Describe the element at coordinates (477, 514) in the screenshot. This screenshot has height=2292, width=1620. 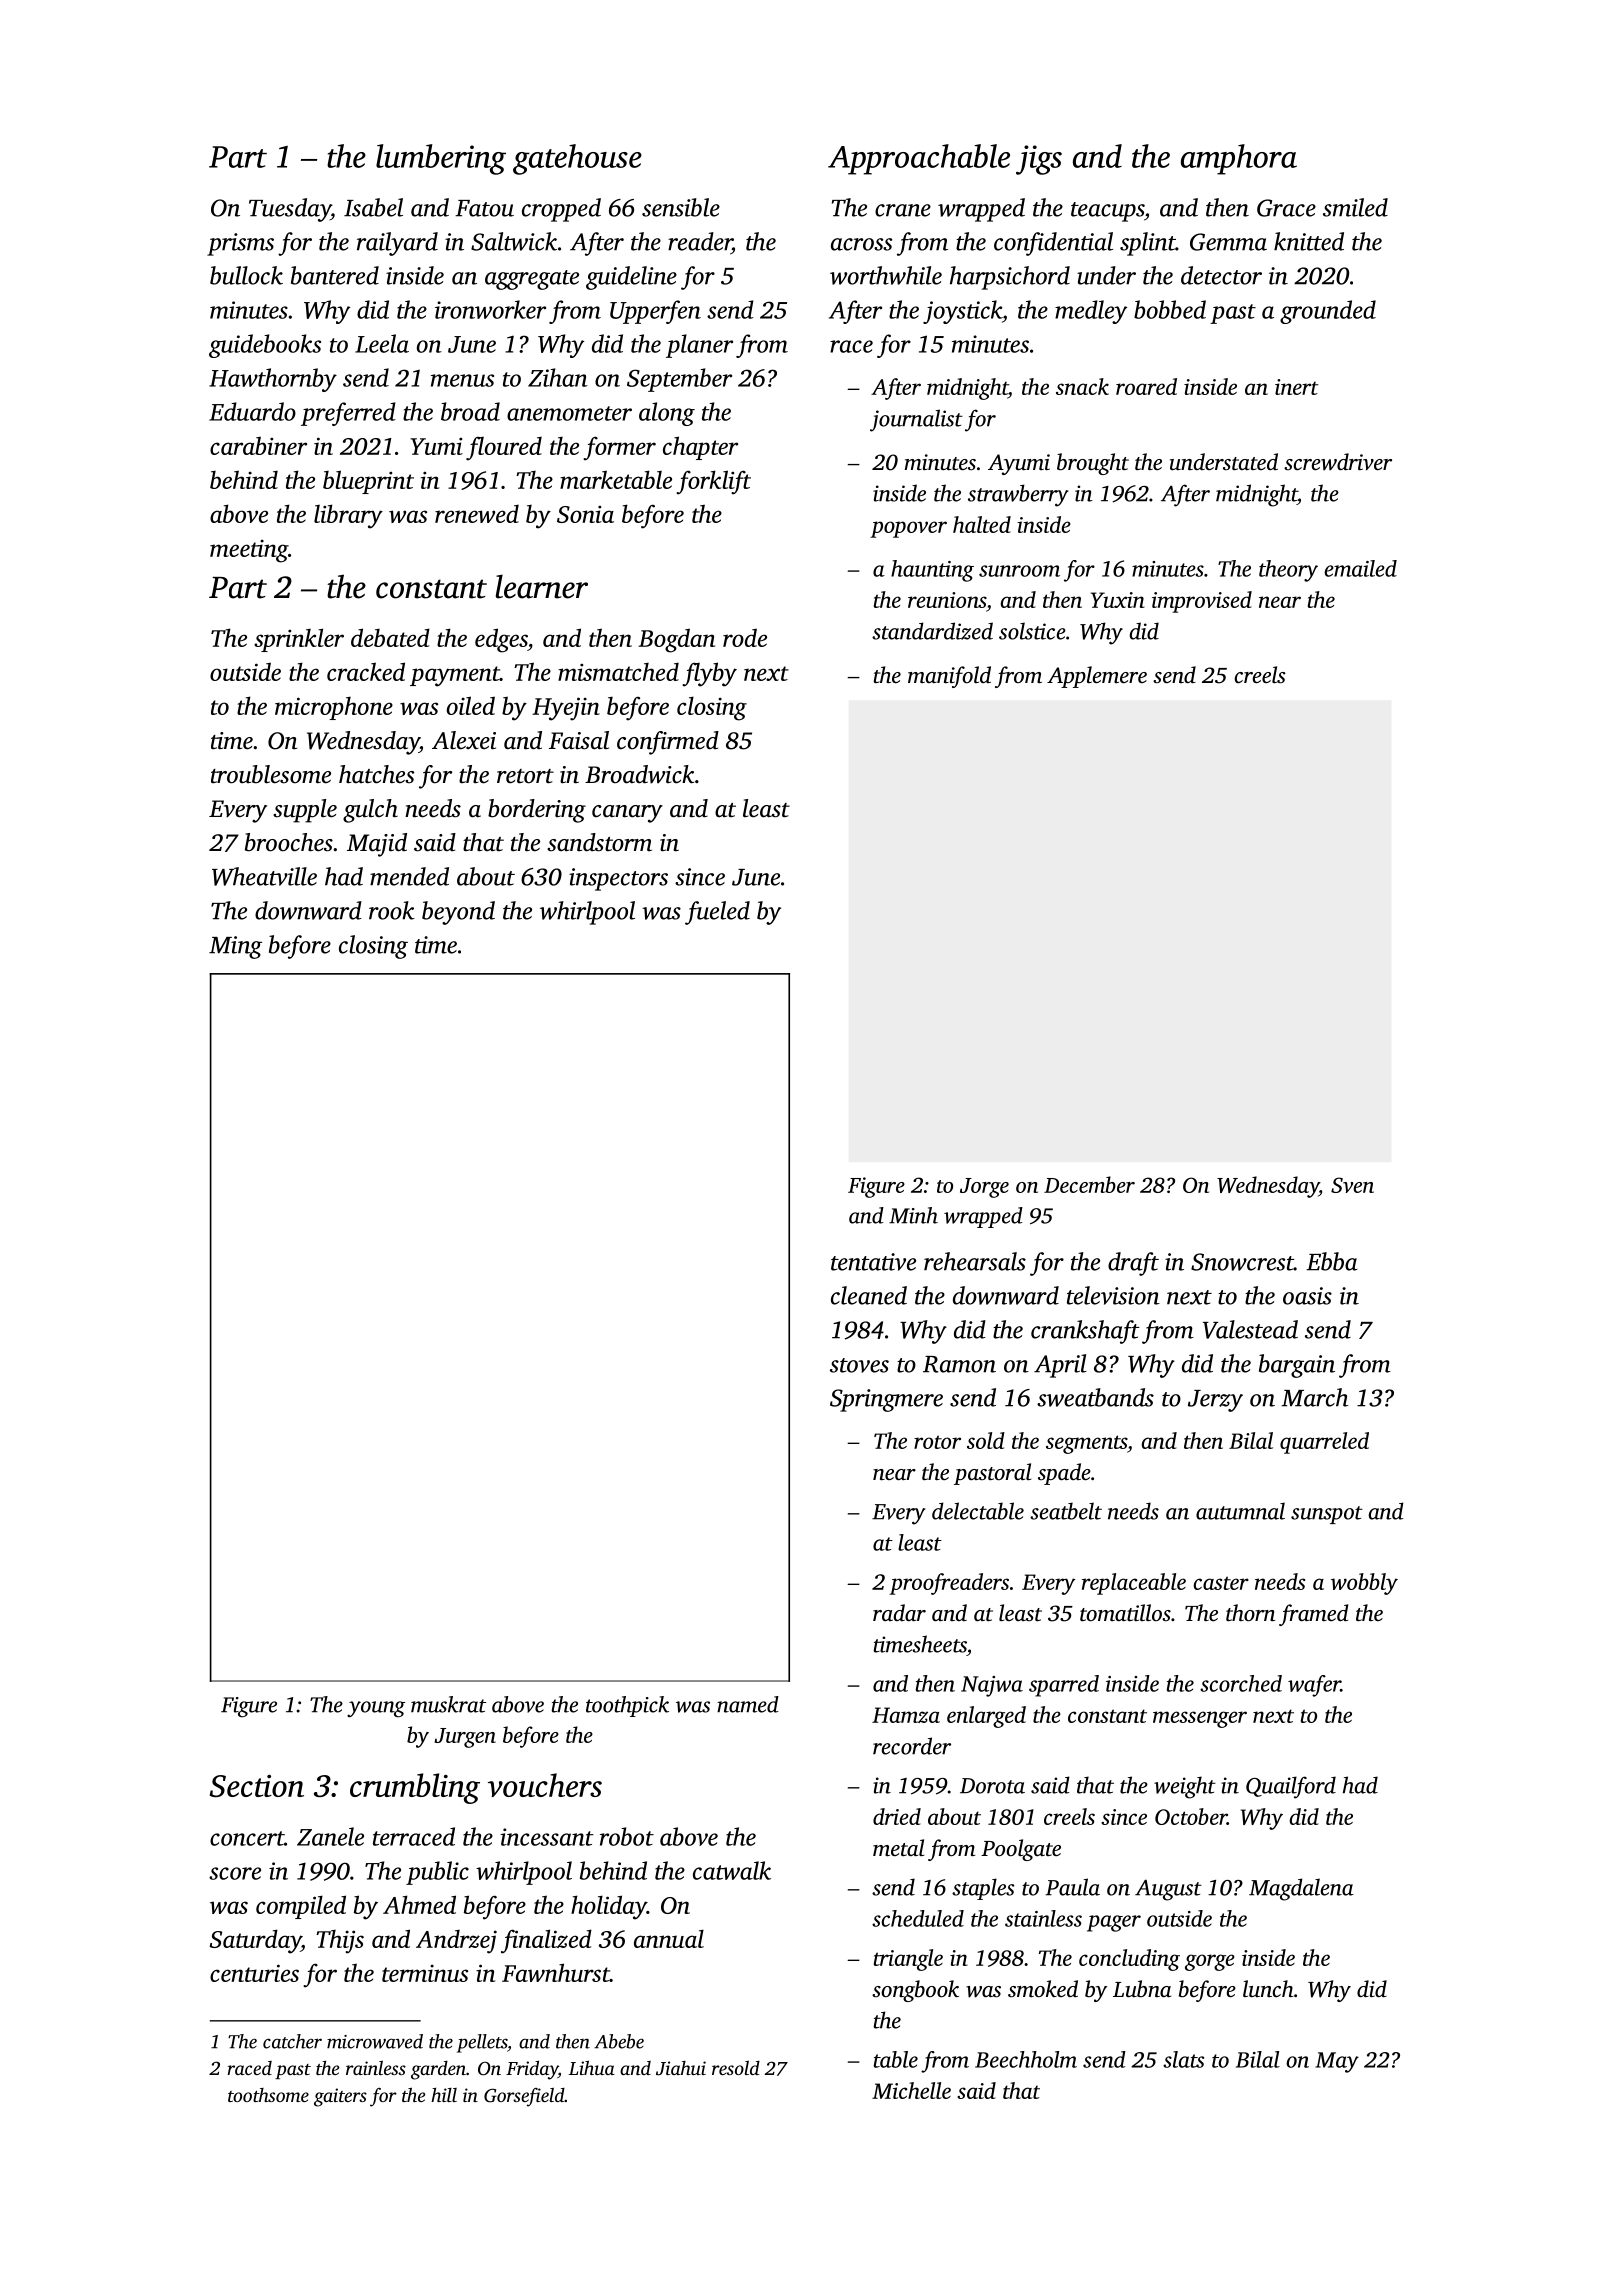
I see `renewed` at that location.
